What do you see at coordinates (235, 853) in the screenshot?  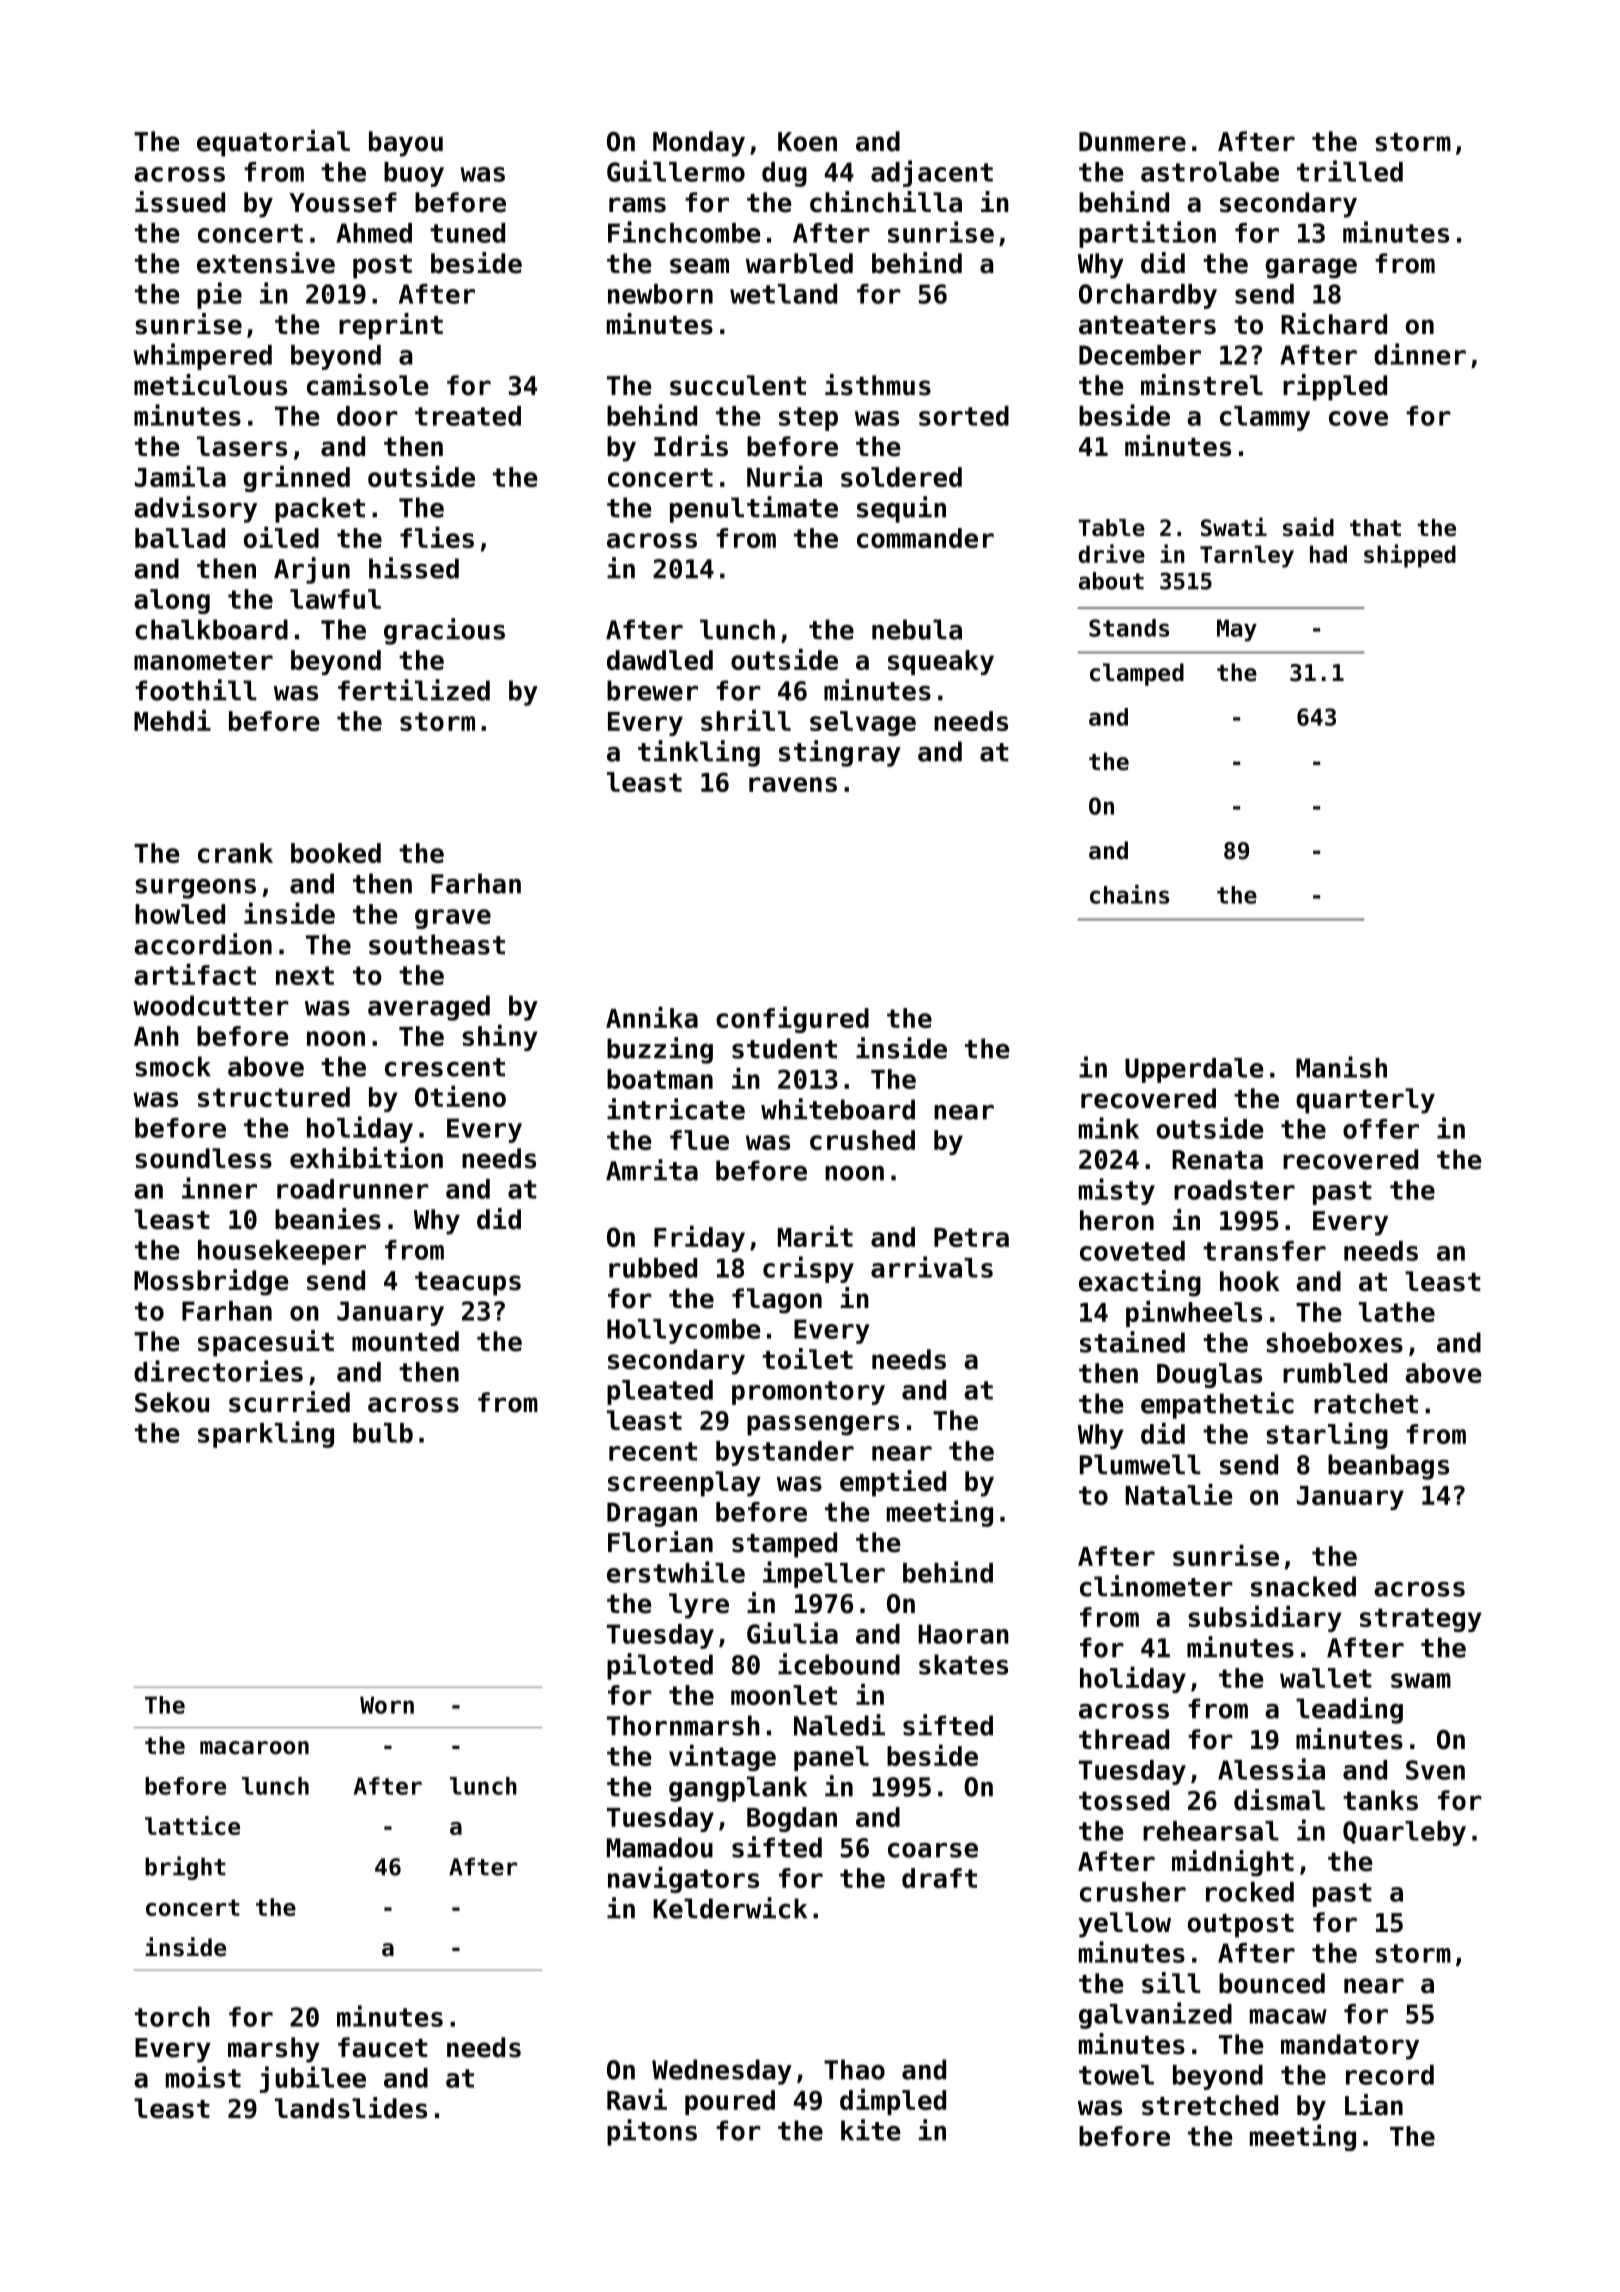 I see `crank` at bounding box center [235, 853].
